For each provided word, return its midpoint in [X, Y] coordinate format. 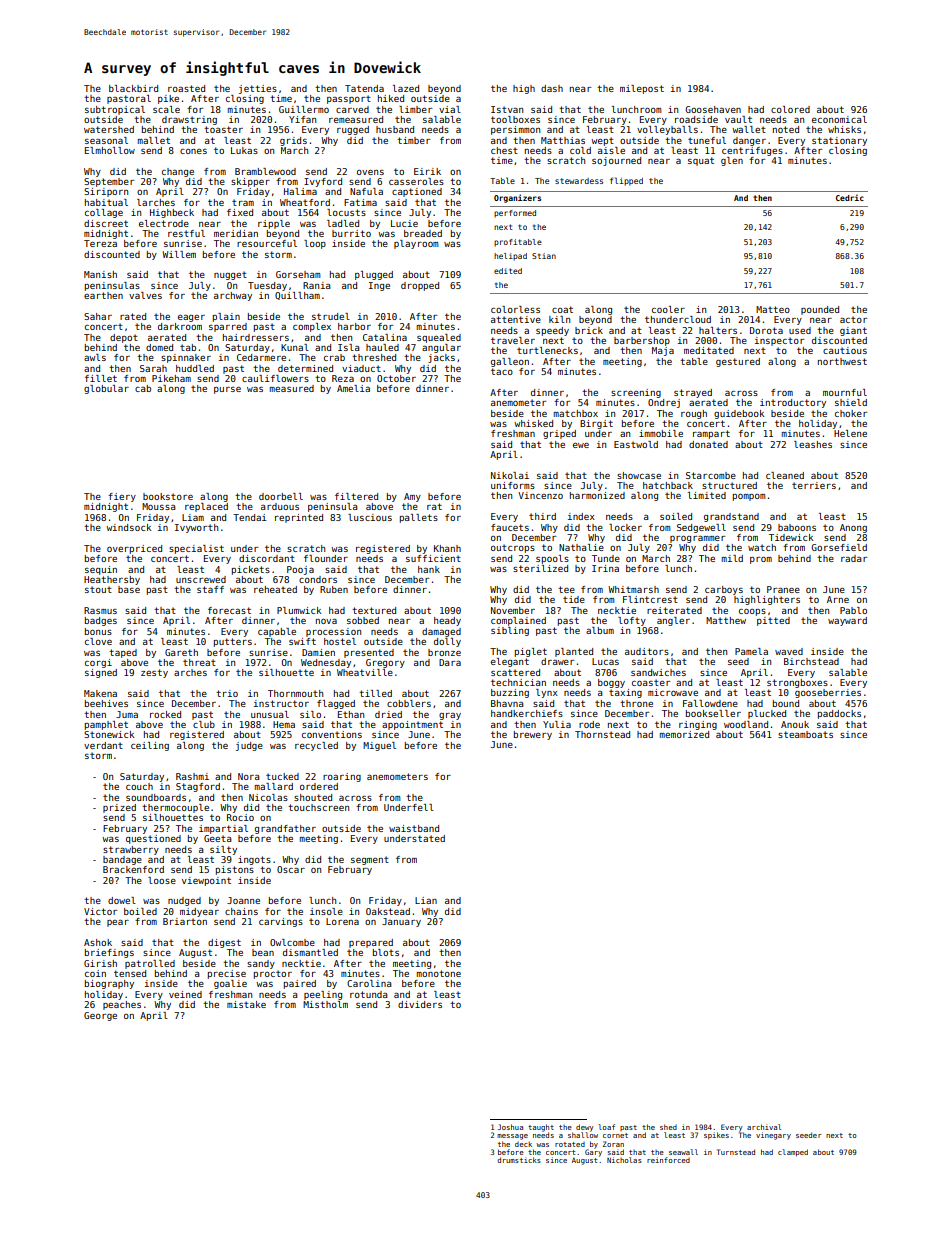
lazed [406, 88]
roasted [186, 88]
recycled [316, 746]
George [100, 1016]
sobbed [363, 620]
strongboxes [797, 683]
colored [790, 109]
